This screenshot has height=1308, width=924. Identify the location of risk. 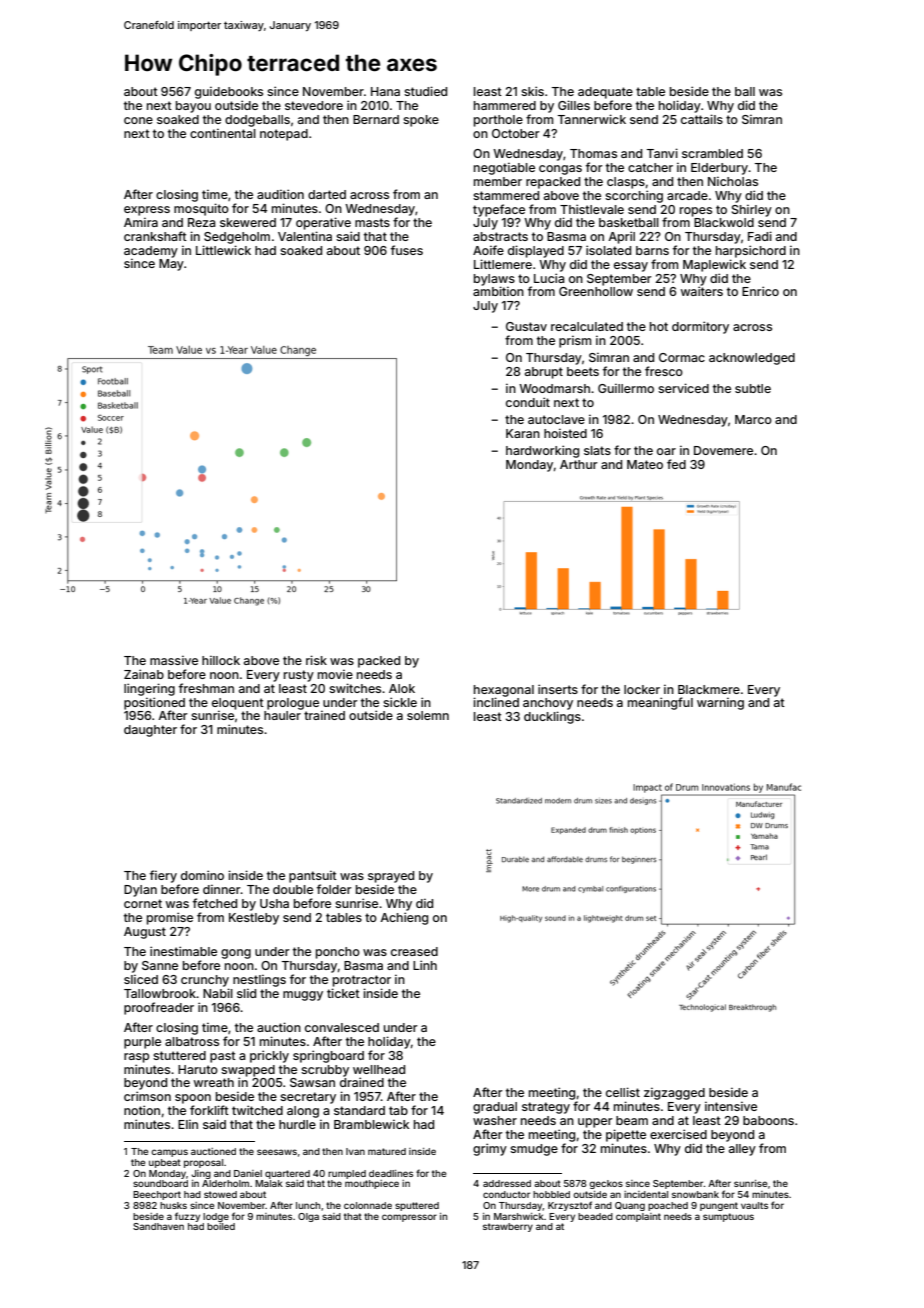
(316, 660).
